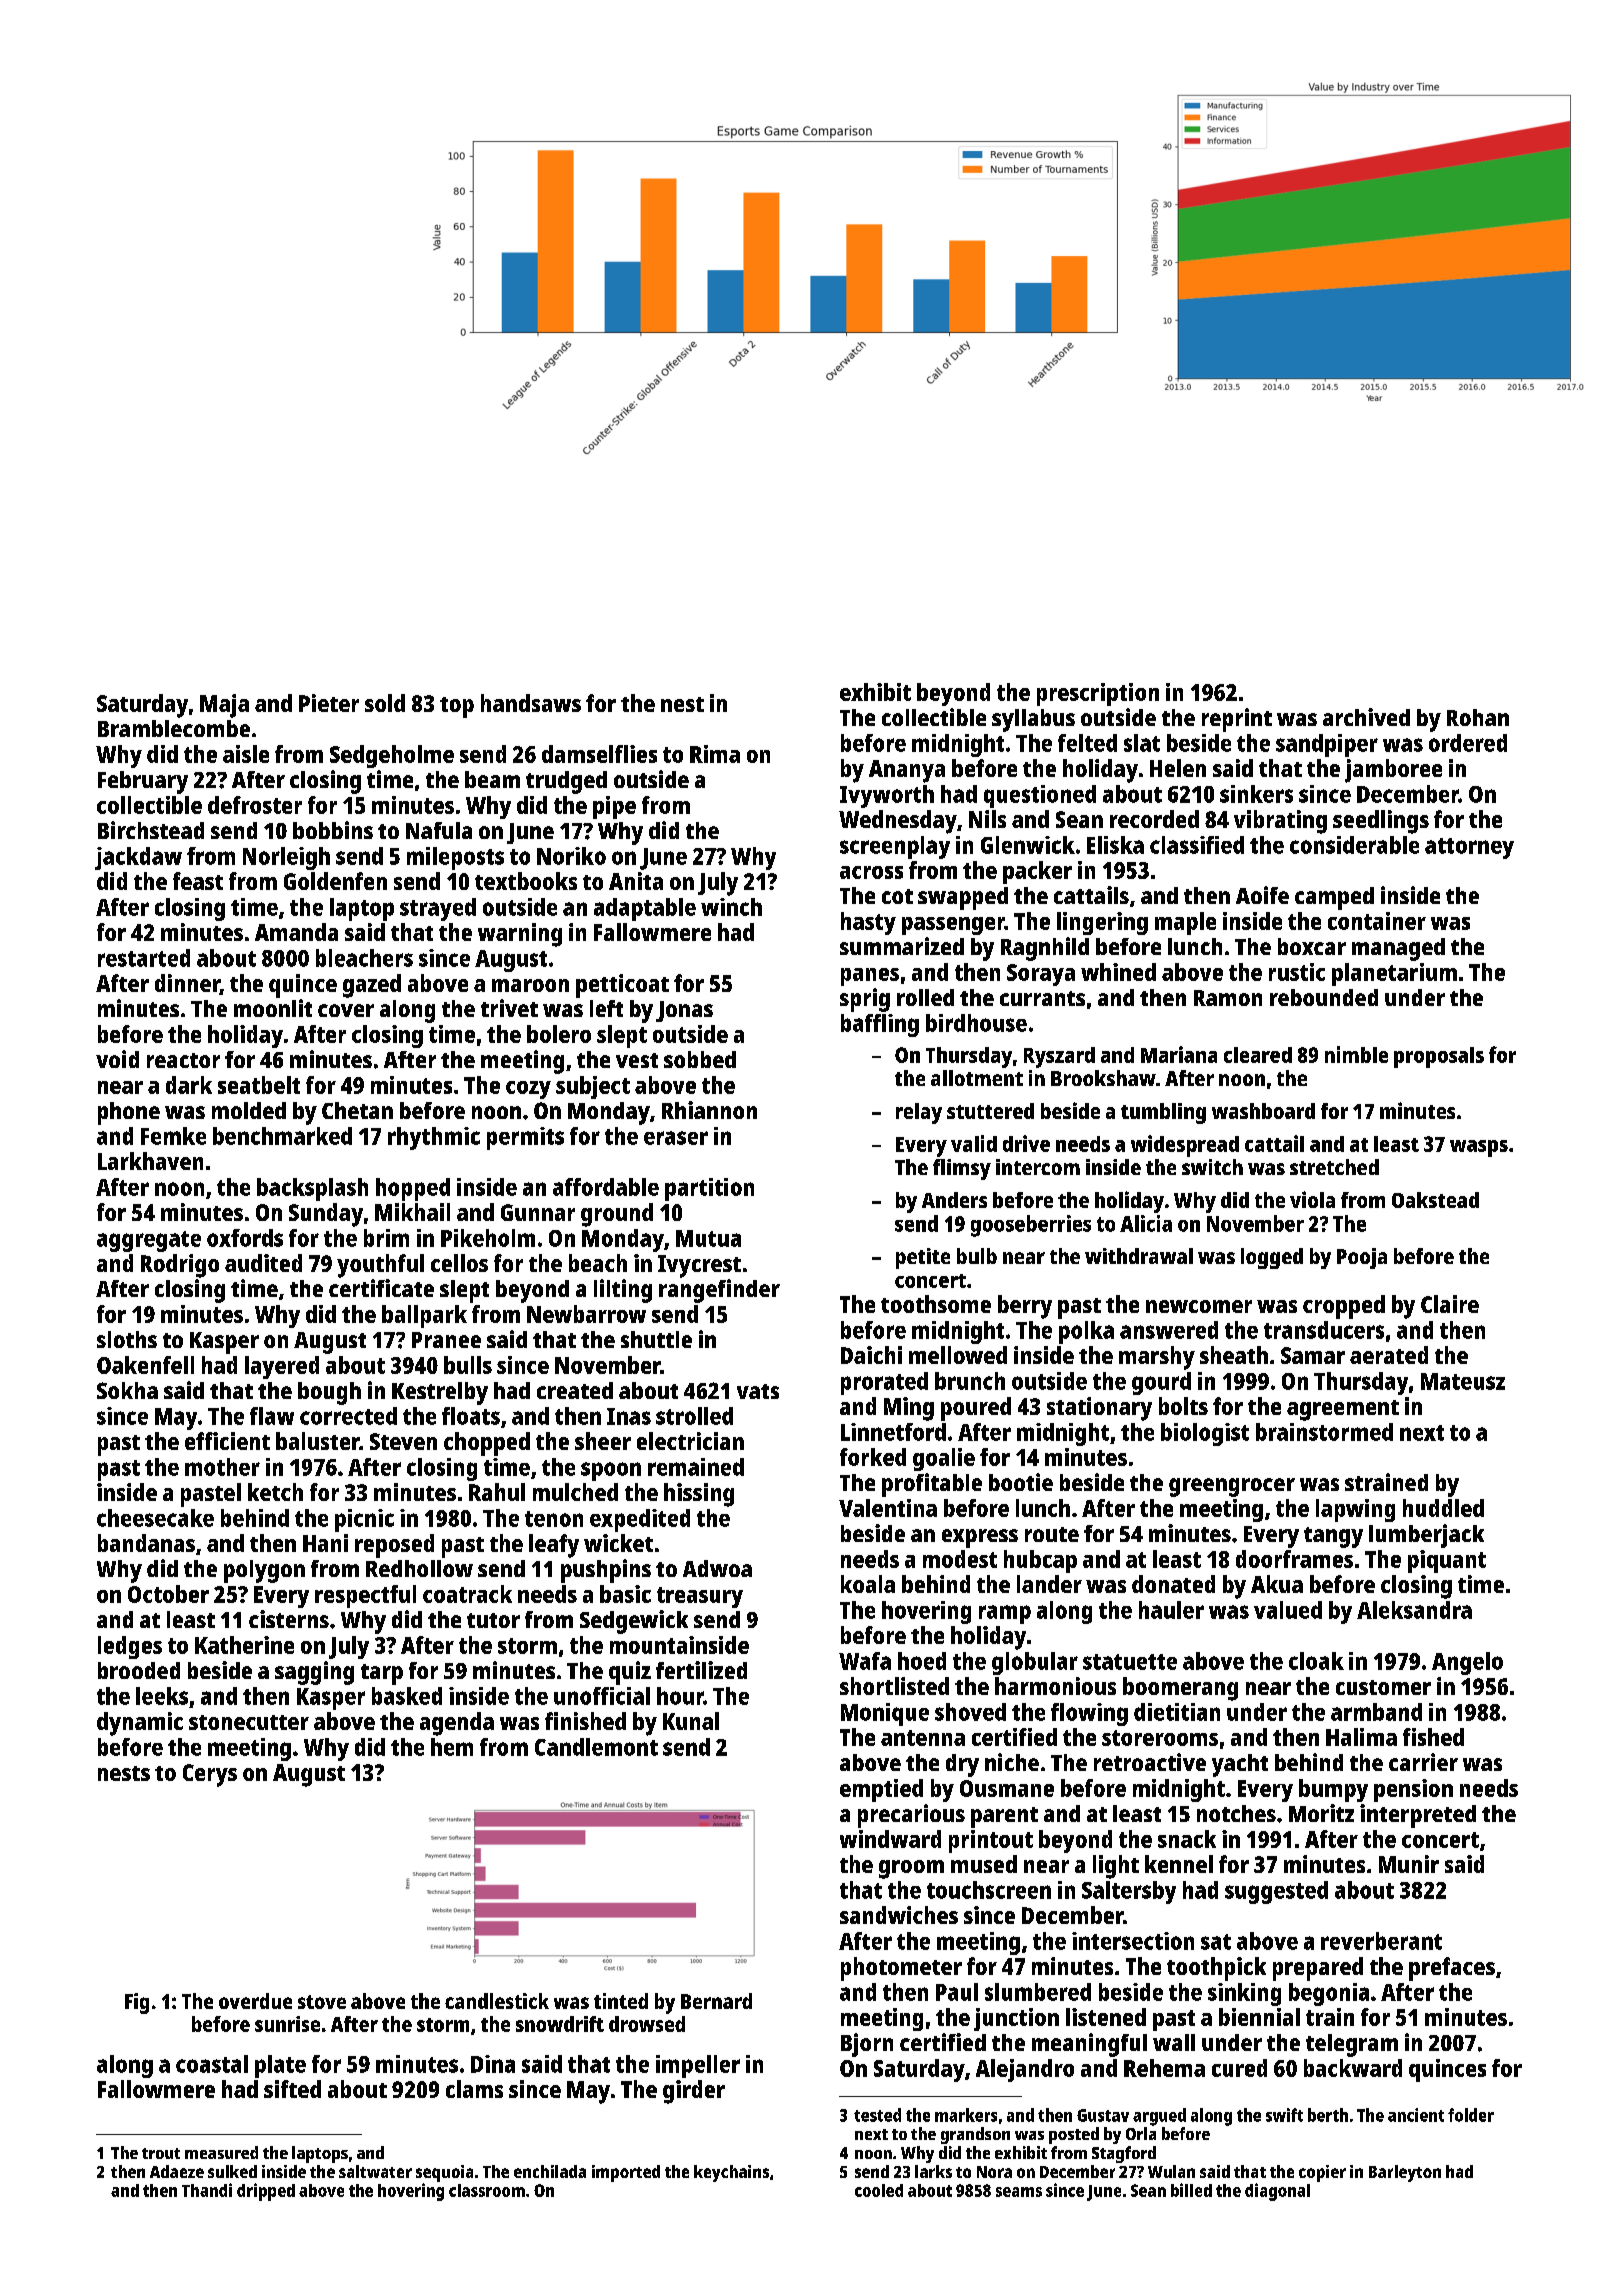 Image resolution: width=1620 pixels, height=2292 pixels. Describe the element at coordinates (1467, 1663) in the screenshot. I see `Angelo` at that location.
